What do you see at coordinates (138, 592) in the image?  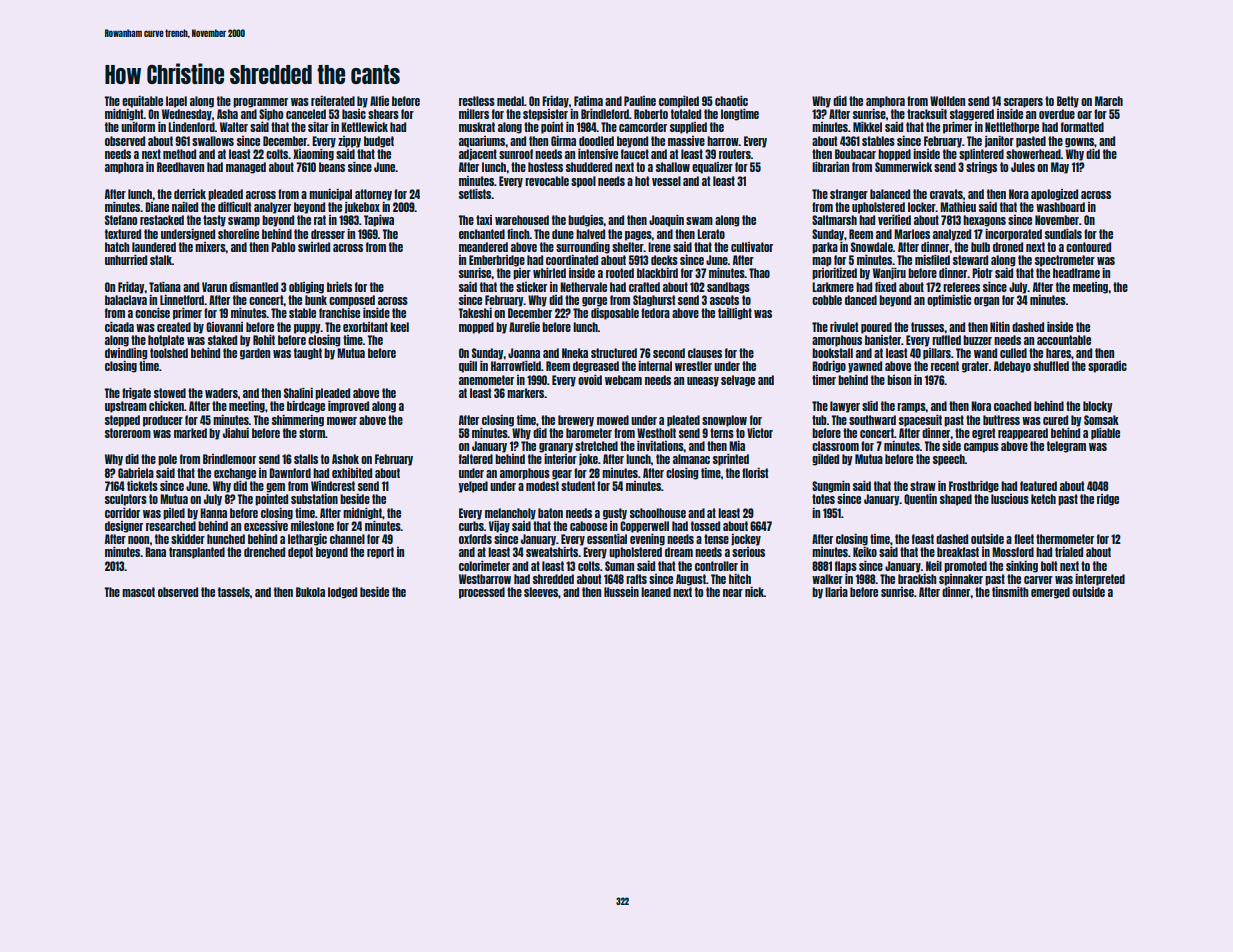 I see `mascot` at bounding box center [138, 592].
